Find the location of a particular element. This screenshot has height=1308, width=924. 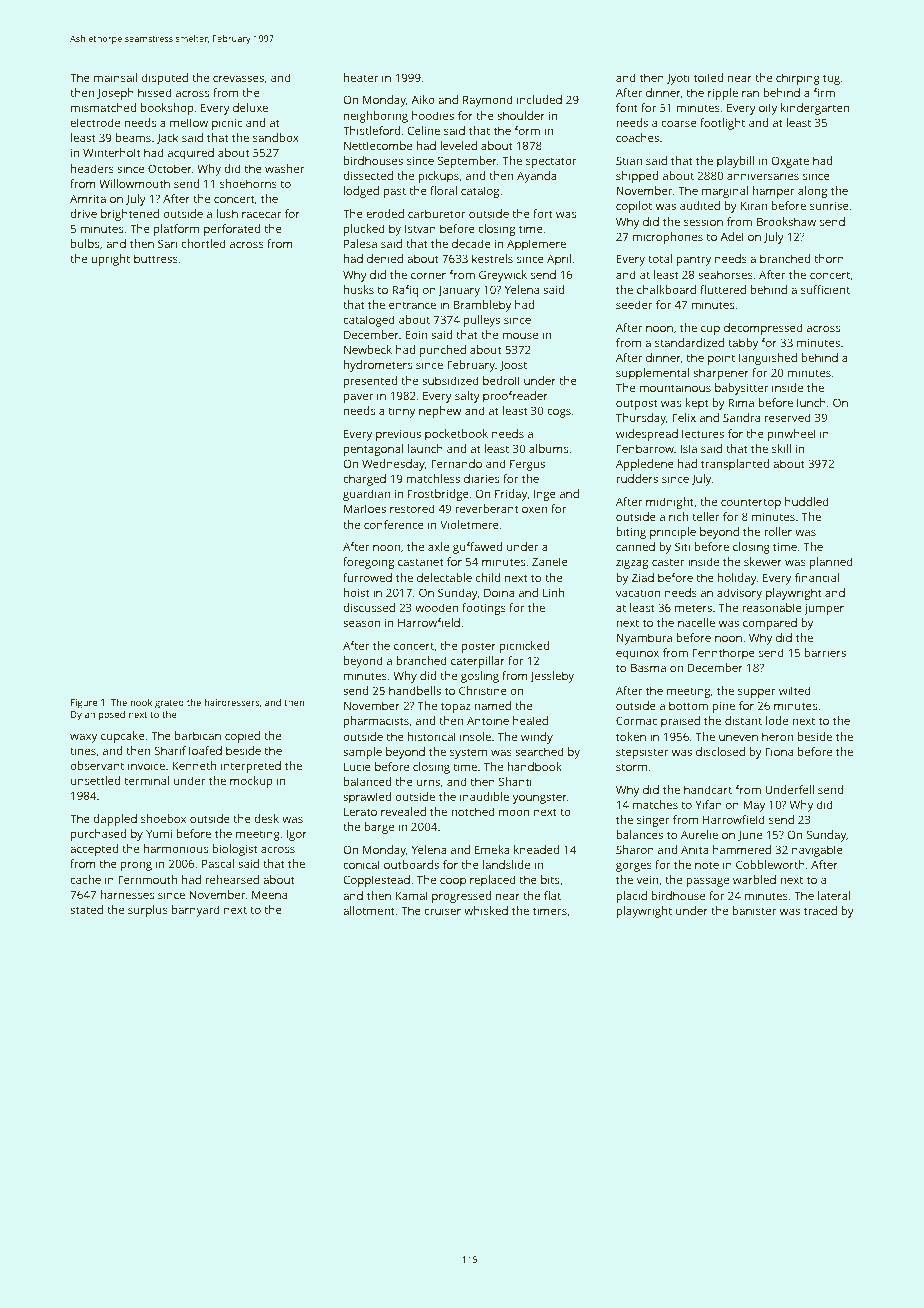

hairdressers is located at coordinates (232, 702).
